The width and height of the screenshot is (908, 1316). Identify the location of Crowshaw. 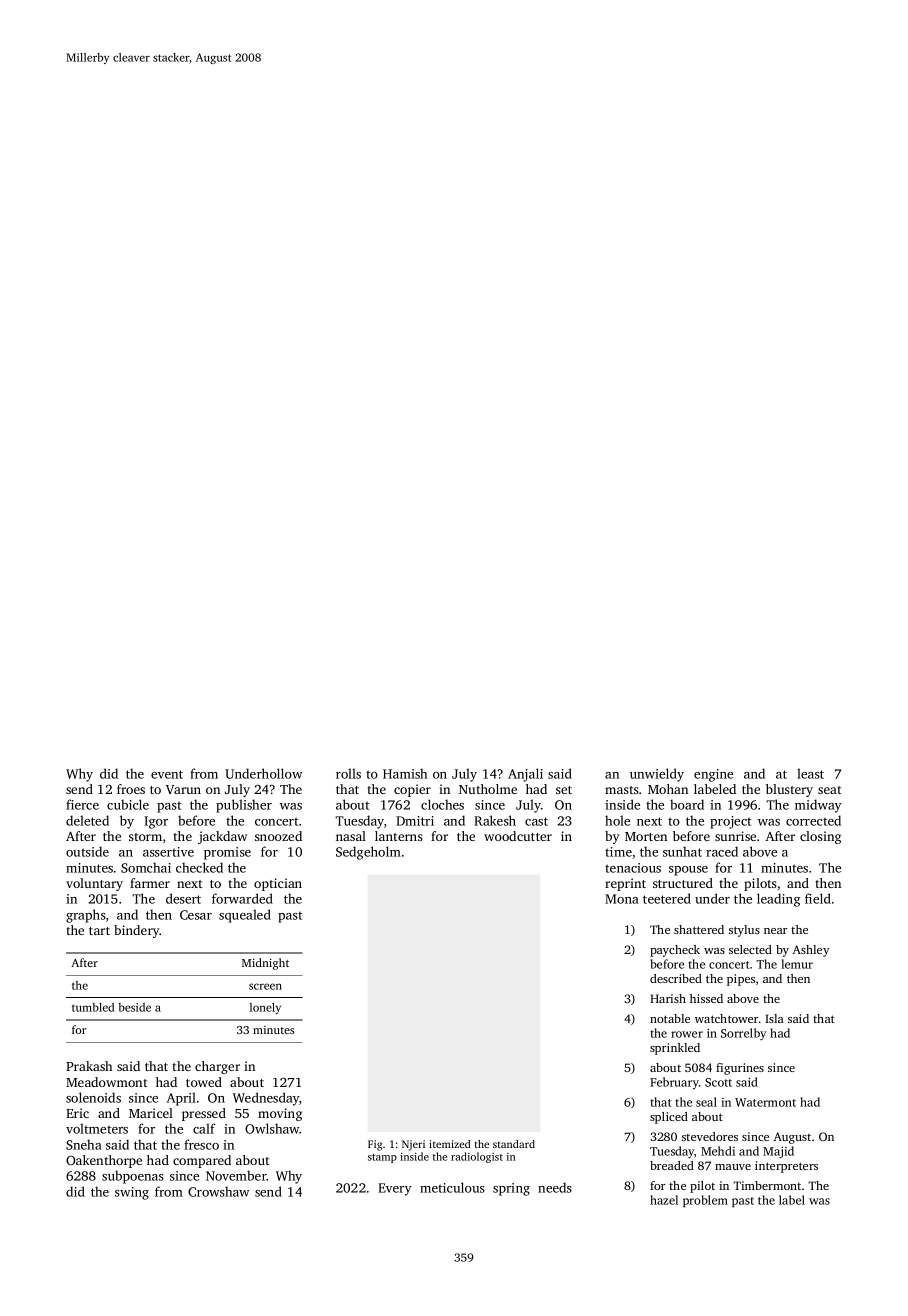
(218, 1191).
